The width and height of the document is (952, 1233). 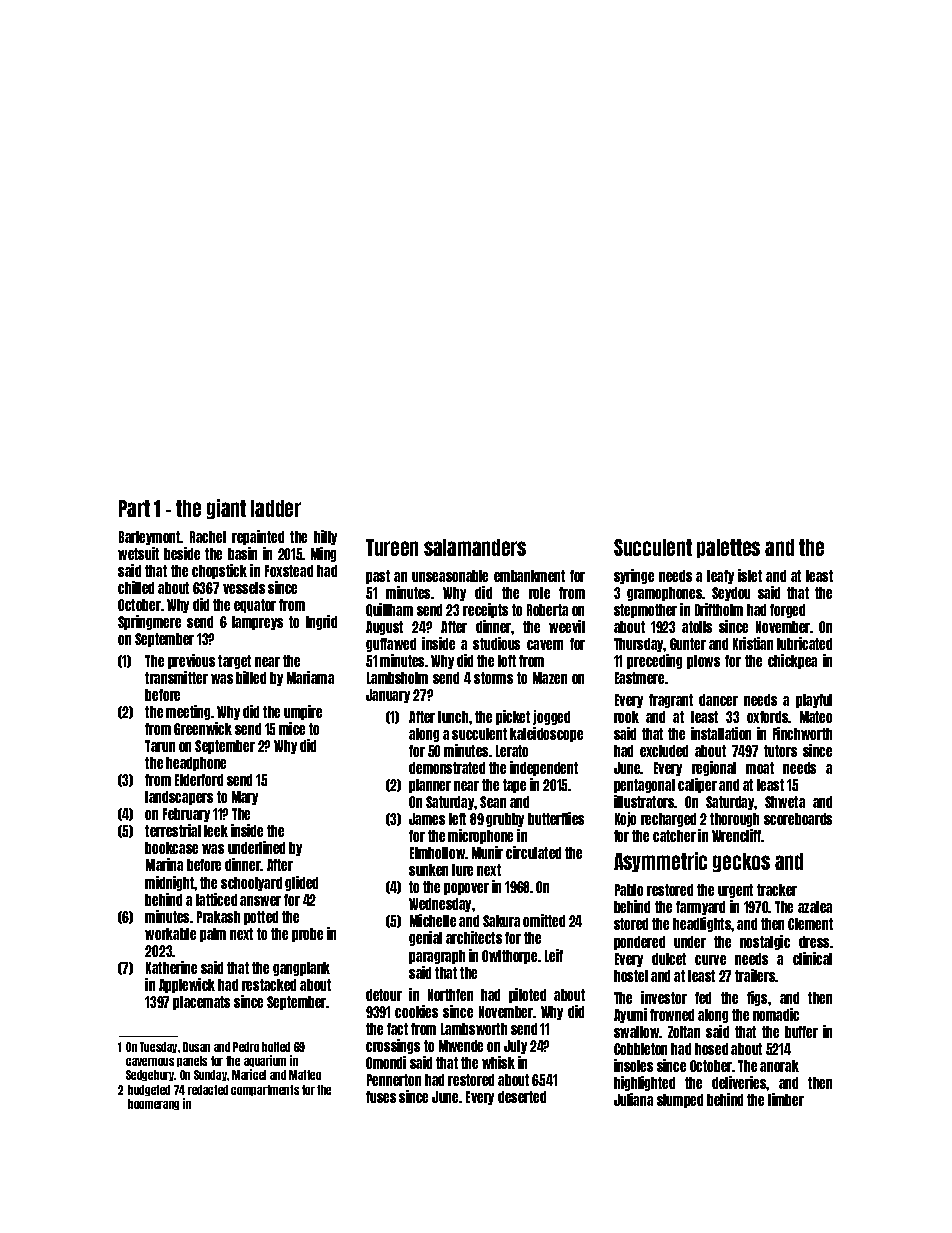 What do you see at coordinates (812, 958) in the document?
I see `clinical` at bounding box center [812, 958].
